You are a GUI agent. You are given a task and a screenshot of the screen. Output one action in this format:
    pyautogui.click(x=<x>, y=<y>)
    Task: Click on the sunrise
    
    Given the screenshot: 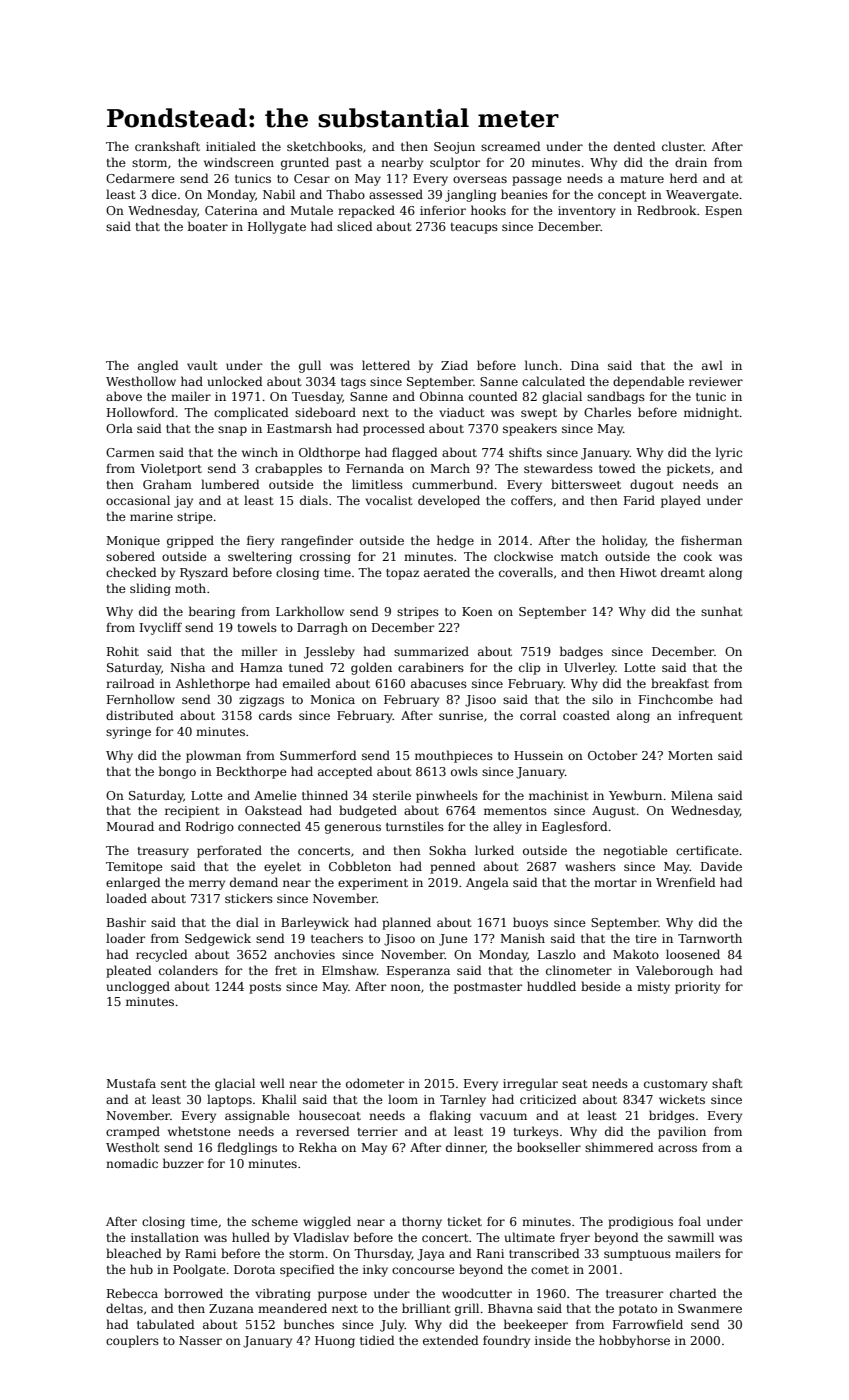 What is the action you would take?
    pyautogui.click(x=461, y=715)
